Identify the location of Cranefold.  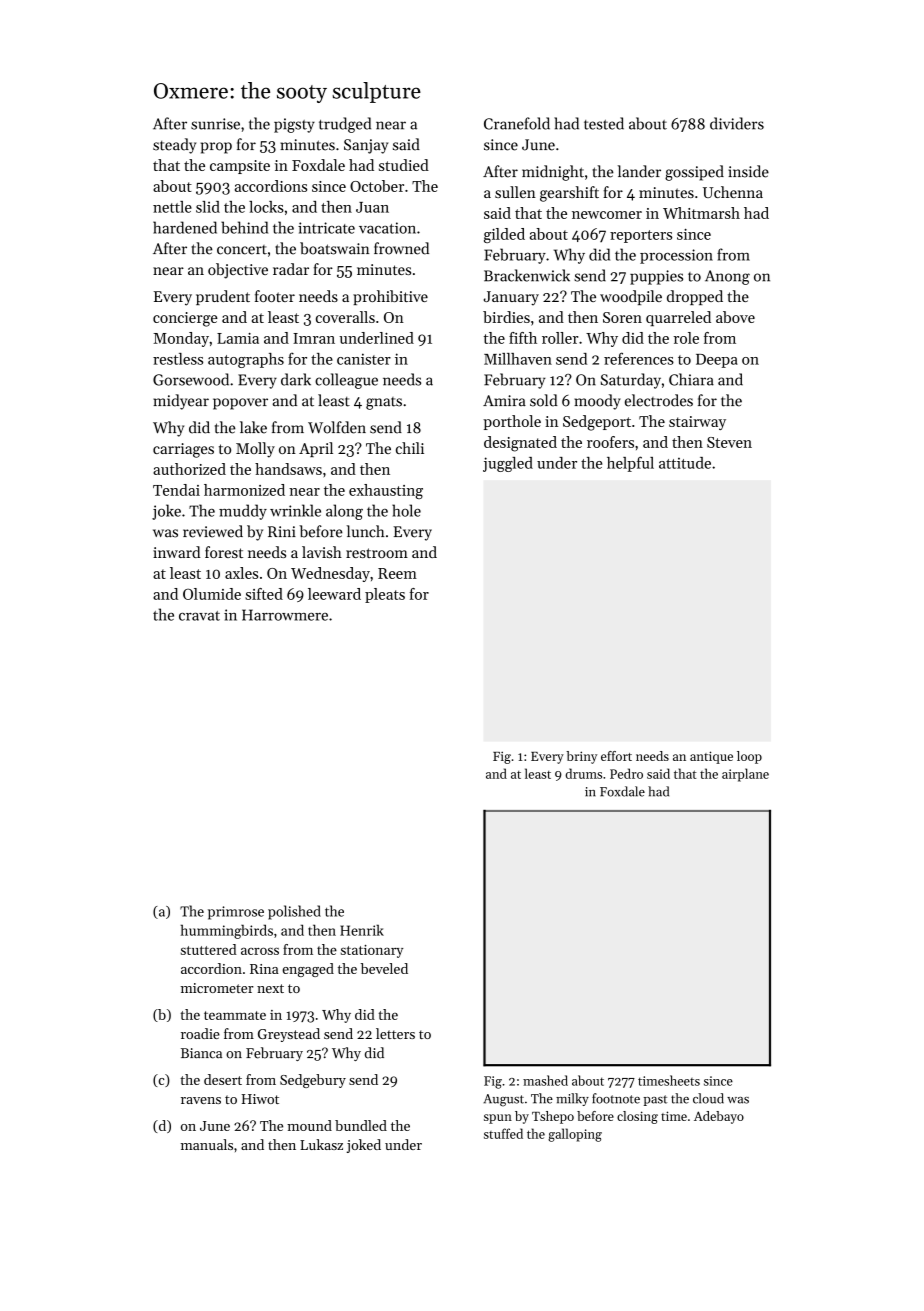
(517, 123).
